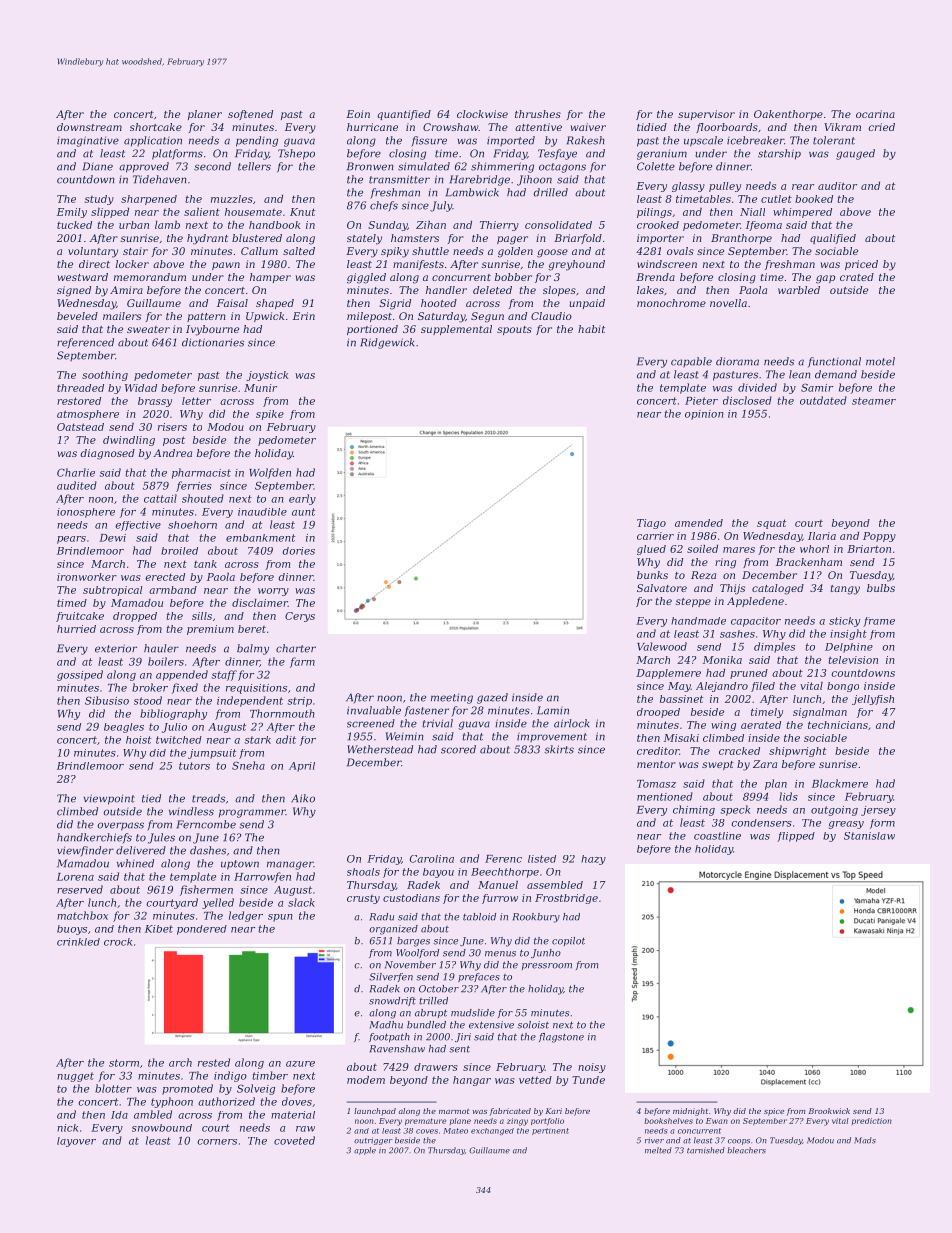  Describe the element at coordinates (67, 1128) in the screenshot. I see `nick` at that location.
